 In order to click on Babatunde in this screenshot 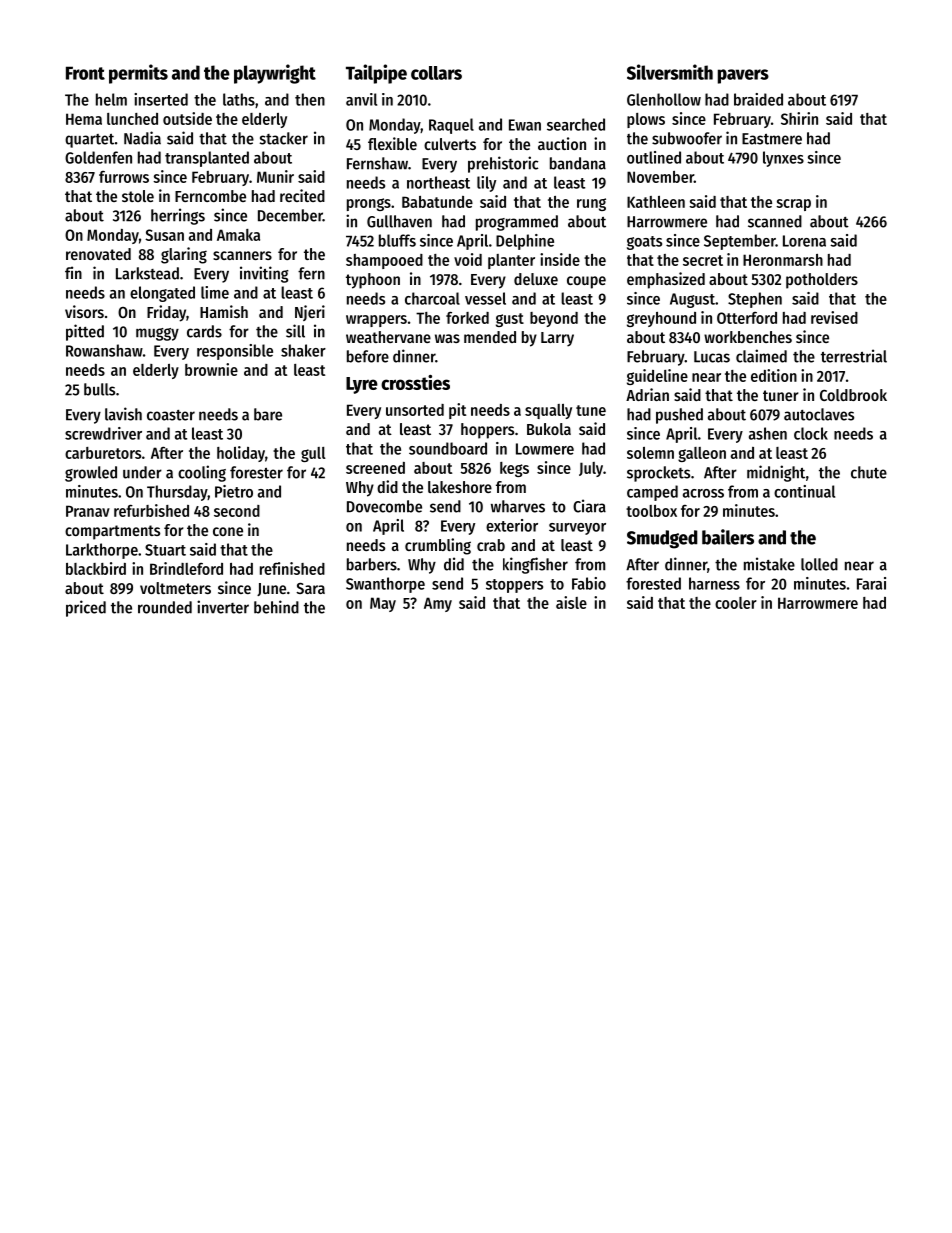, I will do `click(437, 202)`.
